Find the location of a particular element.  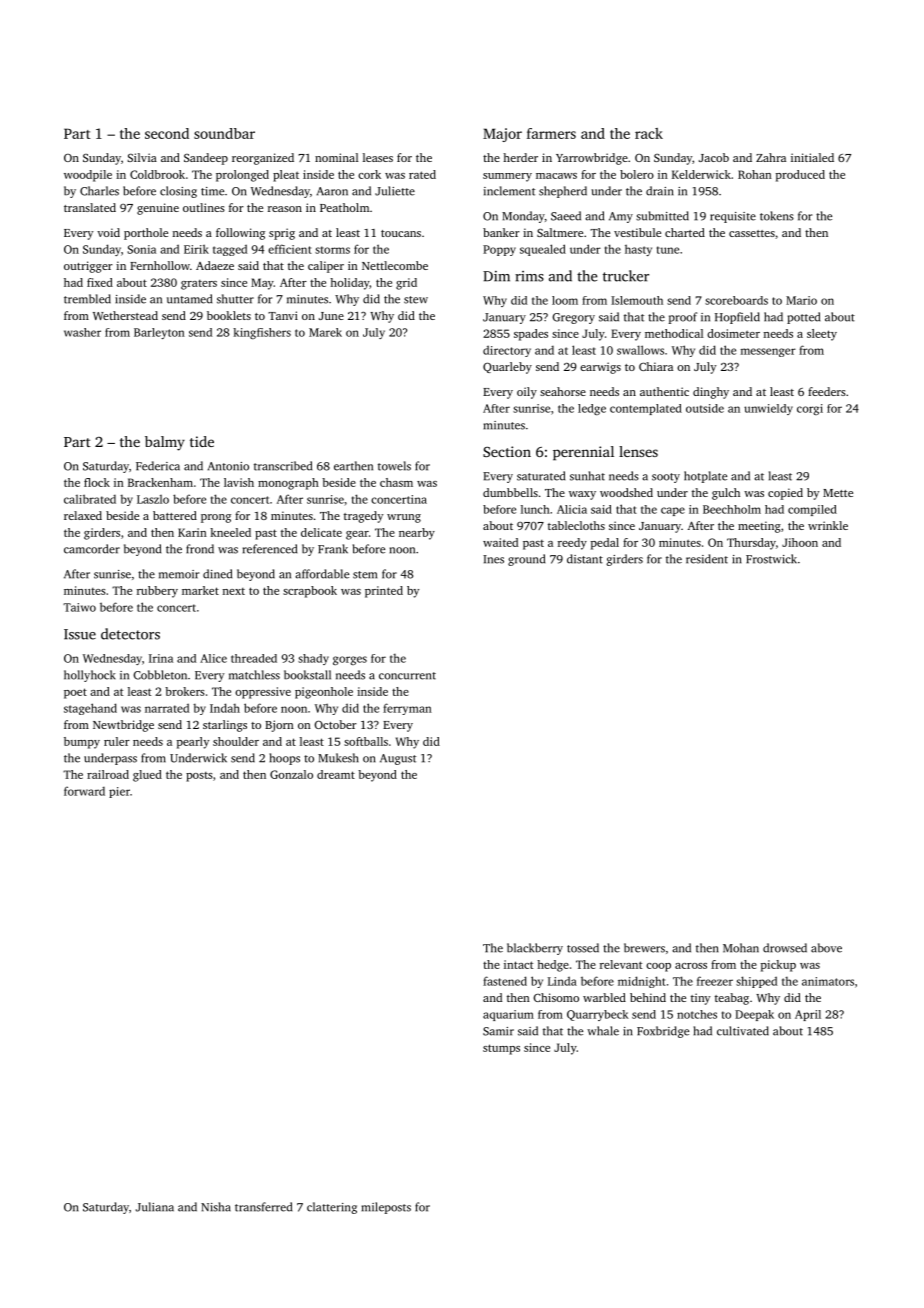

swallows is located at coordinates (640, 350).
